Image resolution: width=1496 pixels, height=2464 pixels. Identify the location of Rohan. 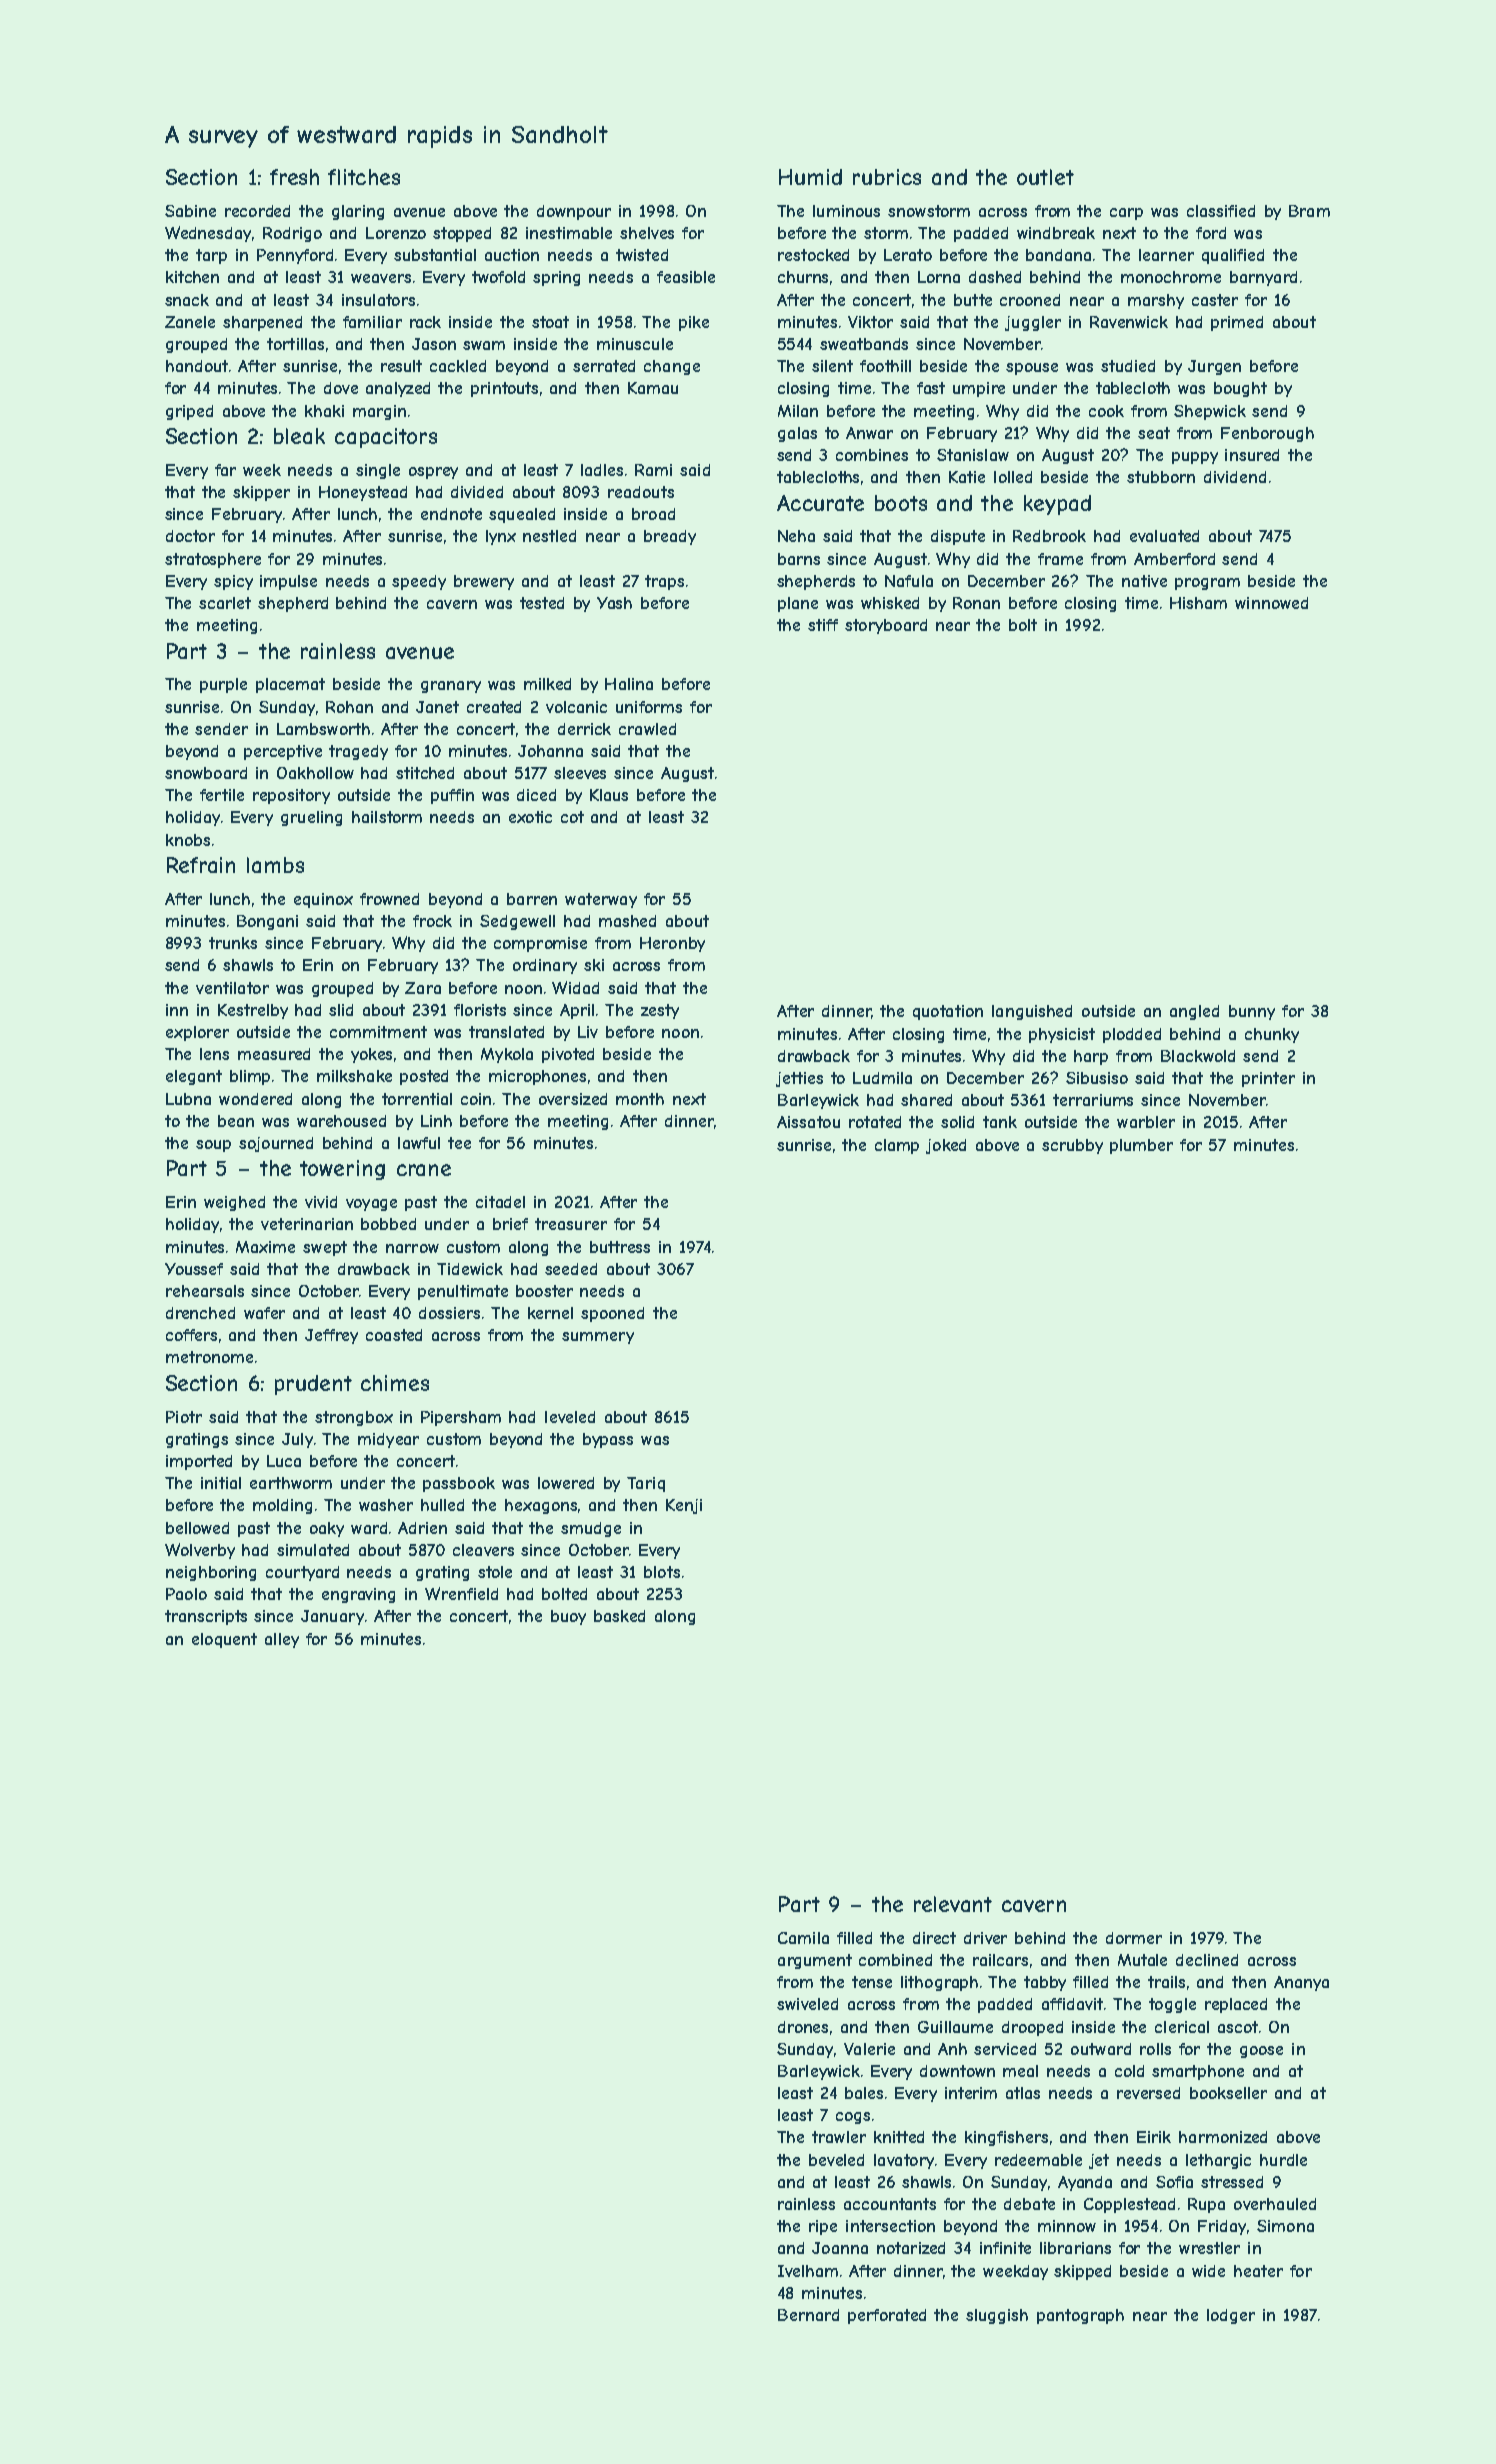
(349, 707).
